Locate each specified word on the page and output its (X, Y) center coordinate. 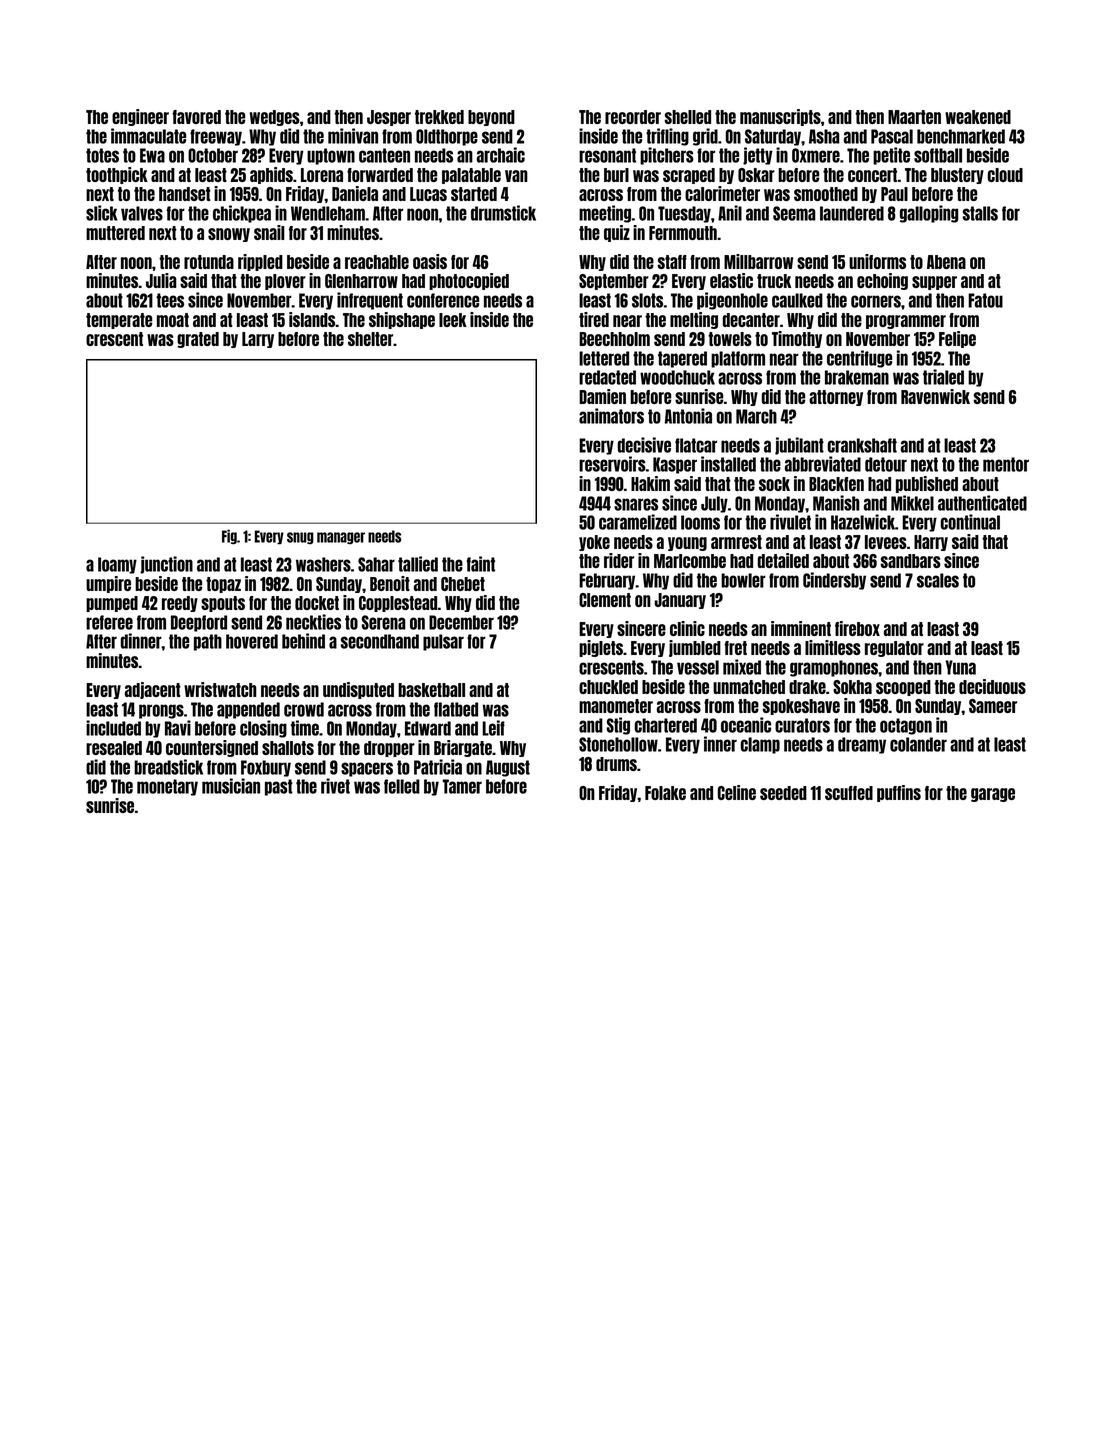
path (208, 642)
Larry (258, 340)
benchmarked (961, 136)
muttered (115, 233)
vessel (698, 667)
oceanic (746, 725)
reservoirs (612, 464)
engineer (140, 117)
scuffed (849, 793)
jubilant (799, 446)
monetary (167, 787)
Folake (665, 793)
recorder (633, 117)
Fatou (985, 300)
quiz (617, 233)
